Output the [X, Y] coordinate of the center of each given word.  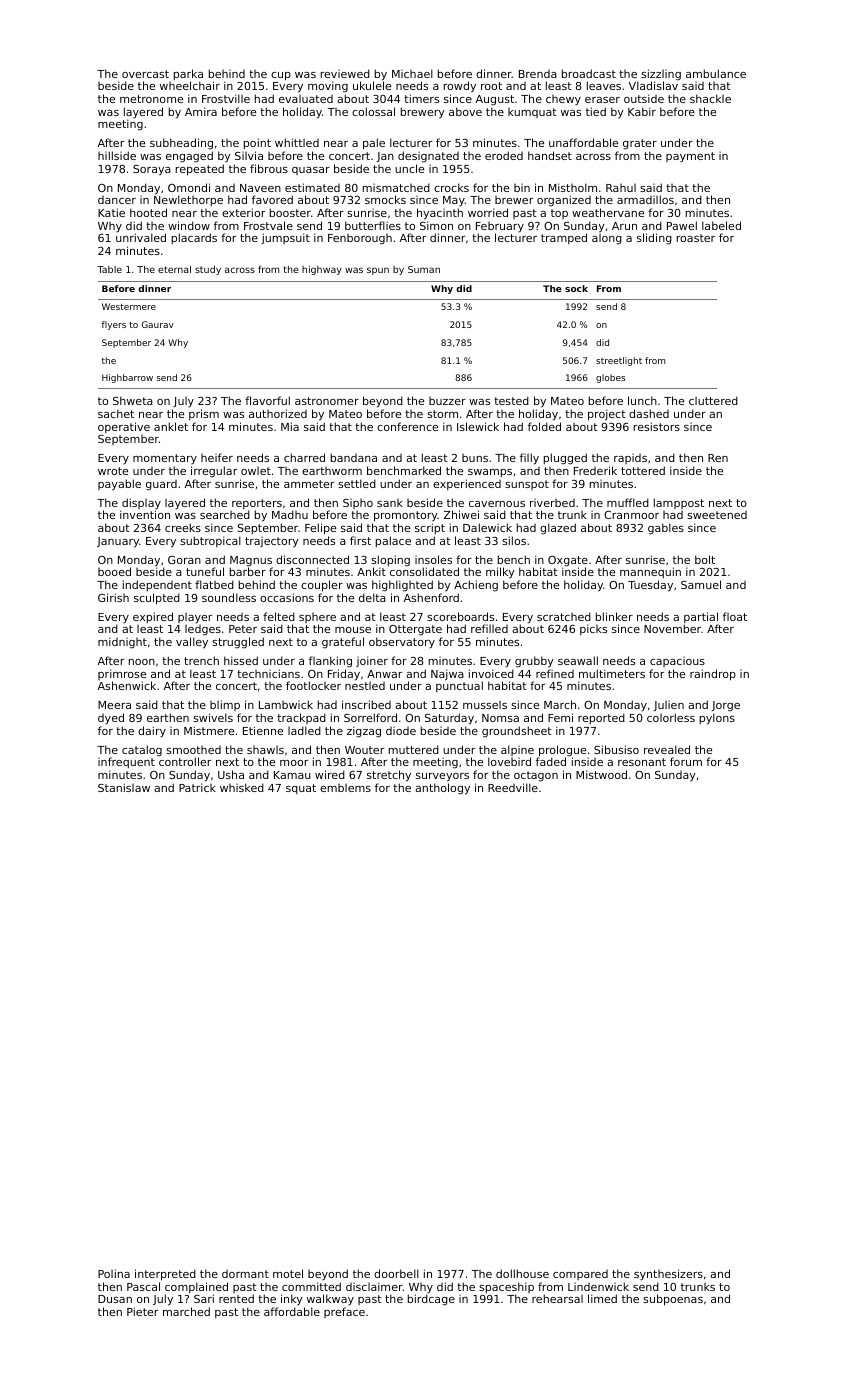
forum [686, 761]
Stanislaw [124, 787]
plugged [565, 459]
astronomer [327, 401]
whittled [297, 142]
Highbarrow [127, 378]
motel [288, 1273]
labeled [721, 225]
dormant [245, 1274]
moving [328, 87]
